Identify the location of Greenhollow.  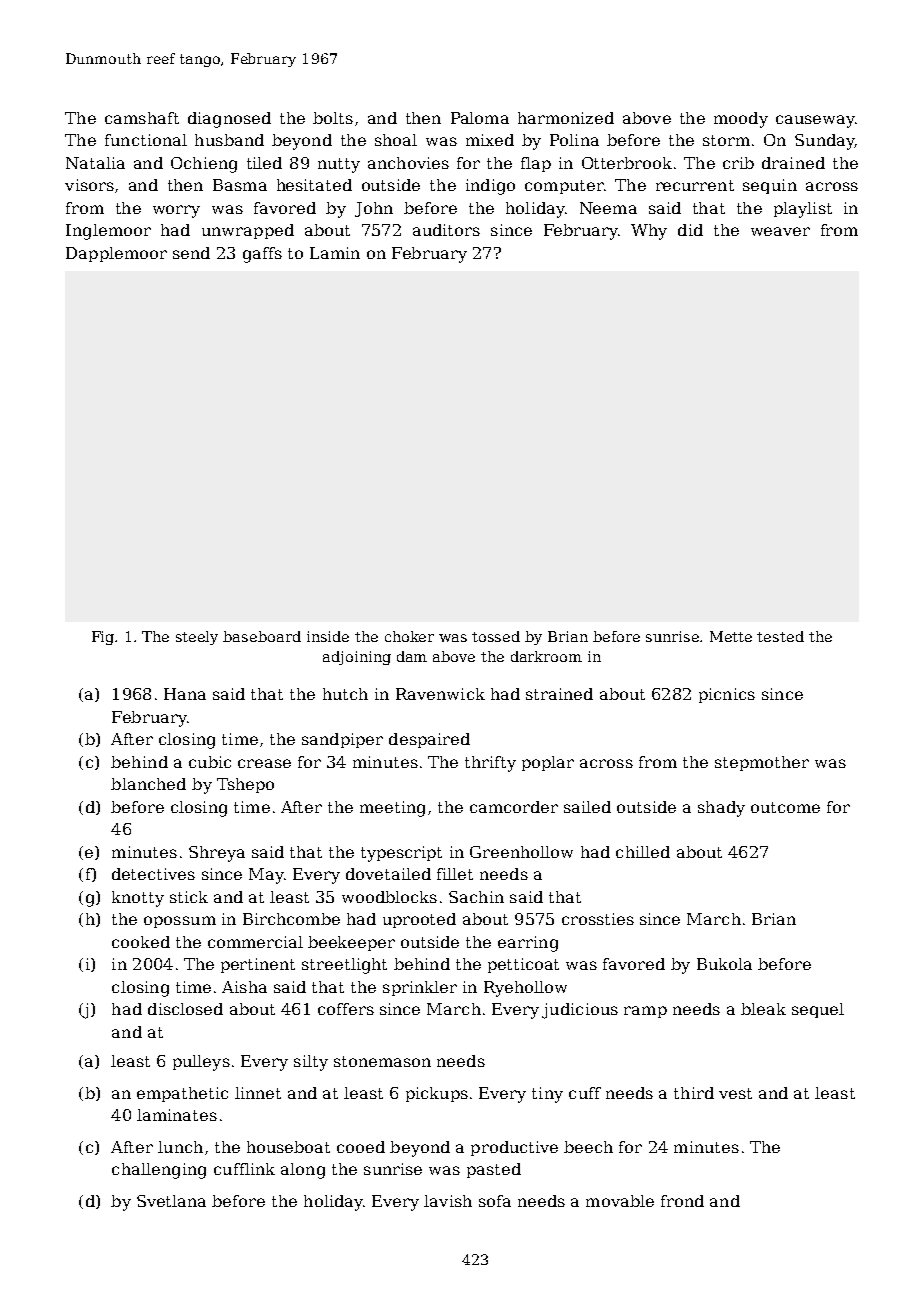
(521, 852).
